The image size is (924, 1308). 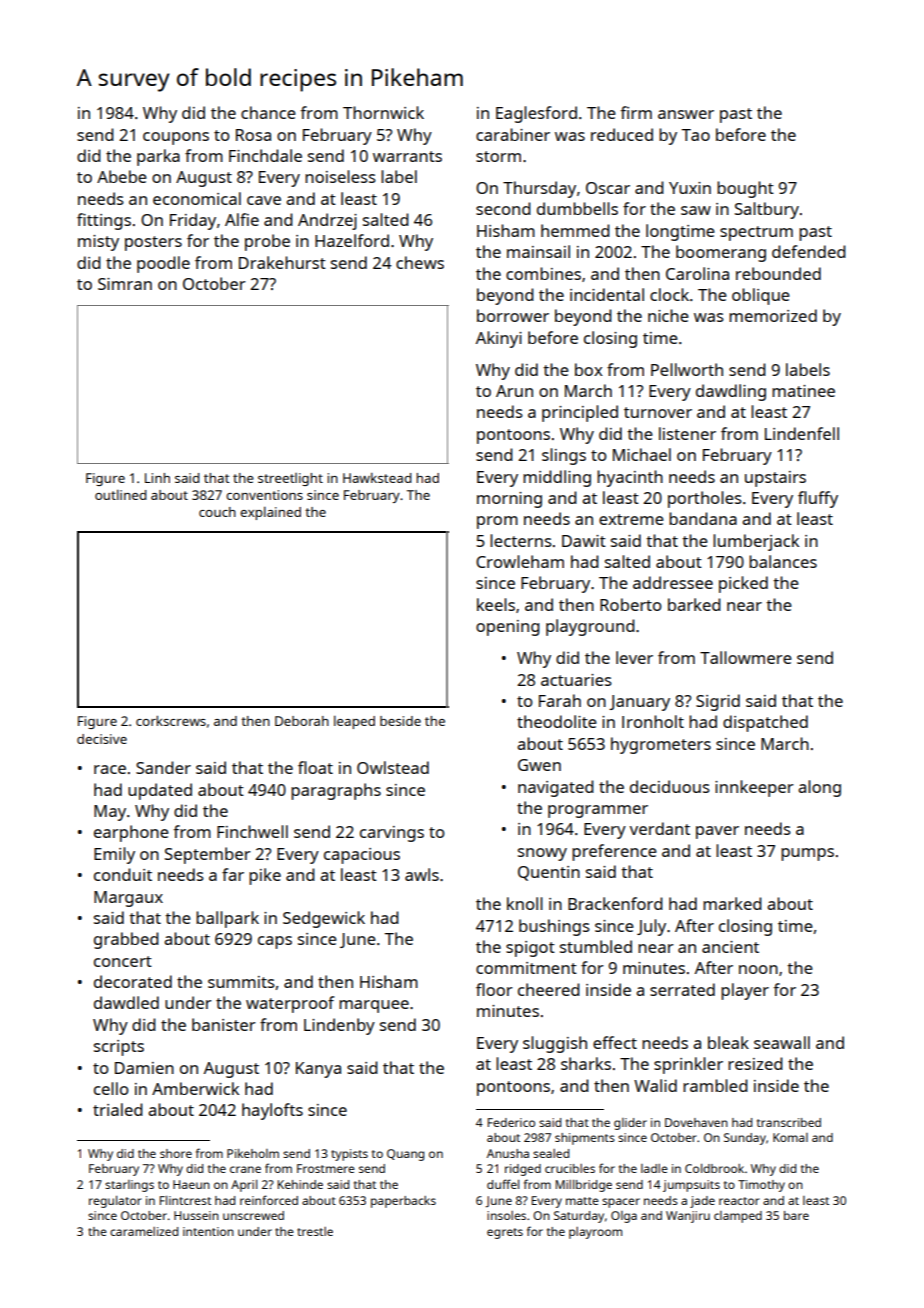 What do you see at coordinates (252, 831) in the screenshot?
I see `Finchwell` at bounding box center [252, 831].
